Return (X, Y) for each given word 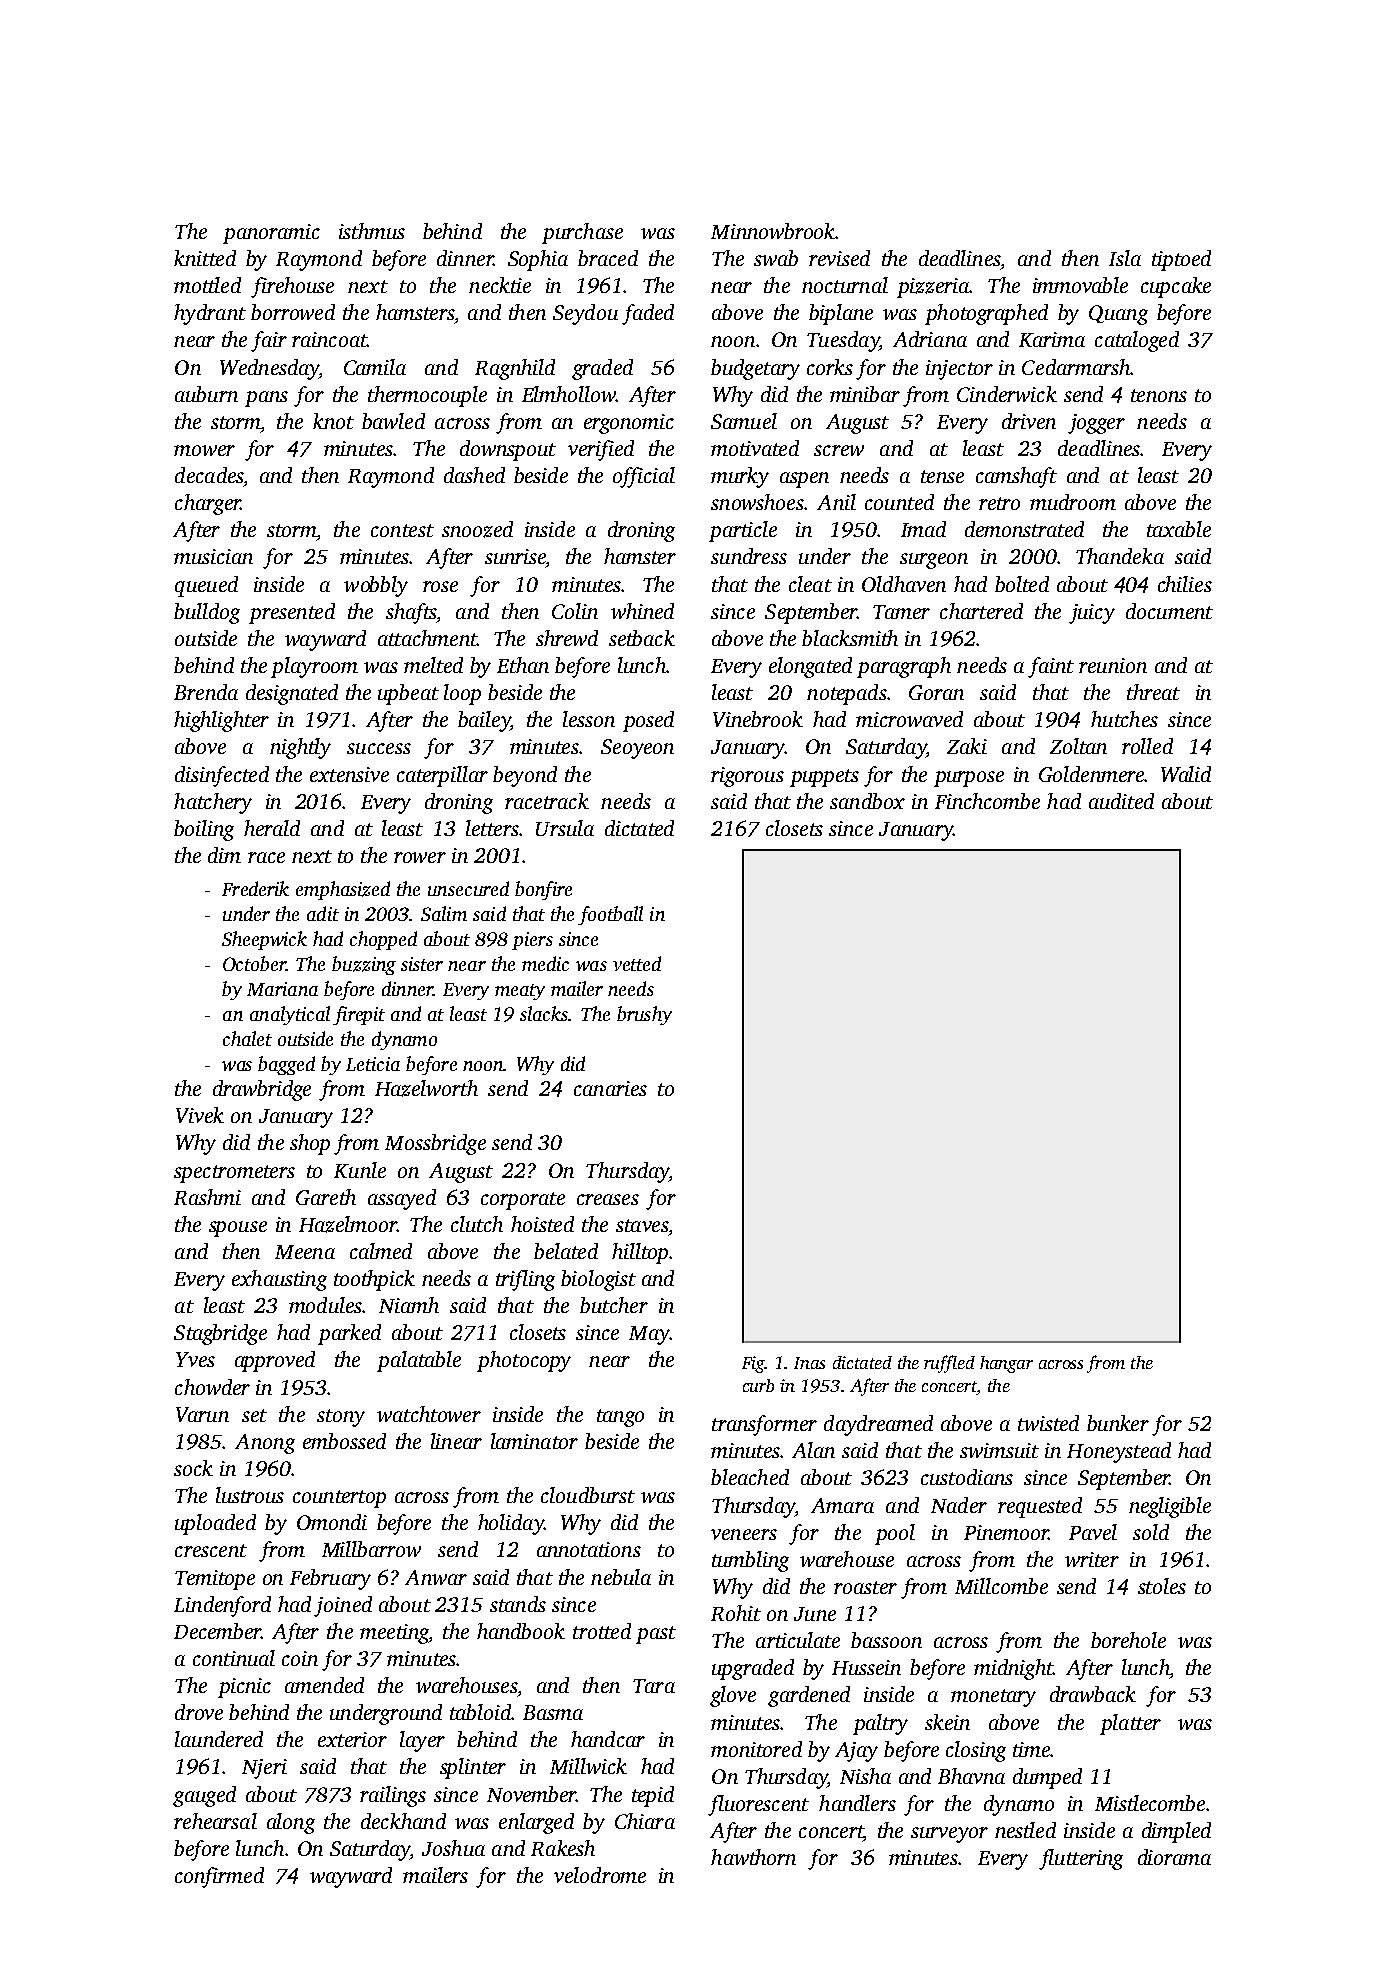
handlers (857, 1803)
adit (323, 913)
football (610, 915)
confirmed (219, 1877)
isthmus (372, 231)
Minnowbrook (773, 231)
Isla (1125, 258)
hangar (1006, 1364)
